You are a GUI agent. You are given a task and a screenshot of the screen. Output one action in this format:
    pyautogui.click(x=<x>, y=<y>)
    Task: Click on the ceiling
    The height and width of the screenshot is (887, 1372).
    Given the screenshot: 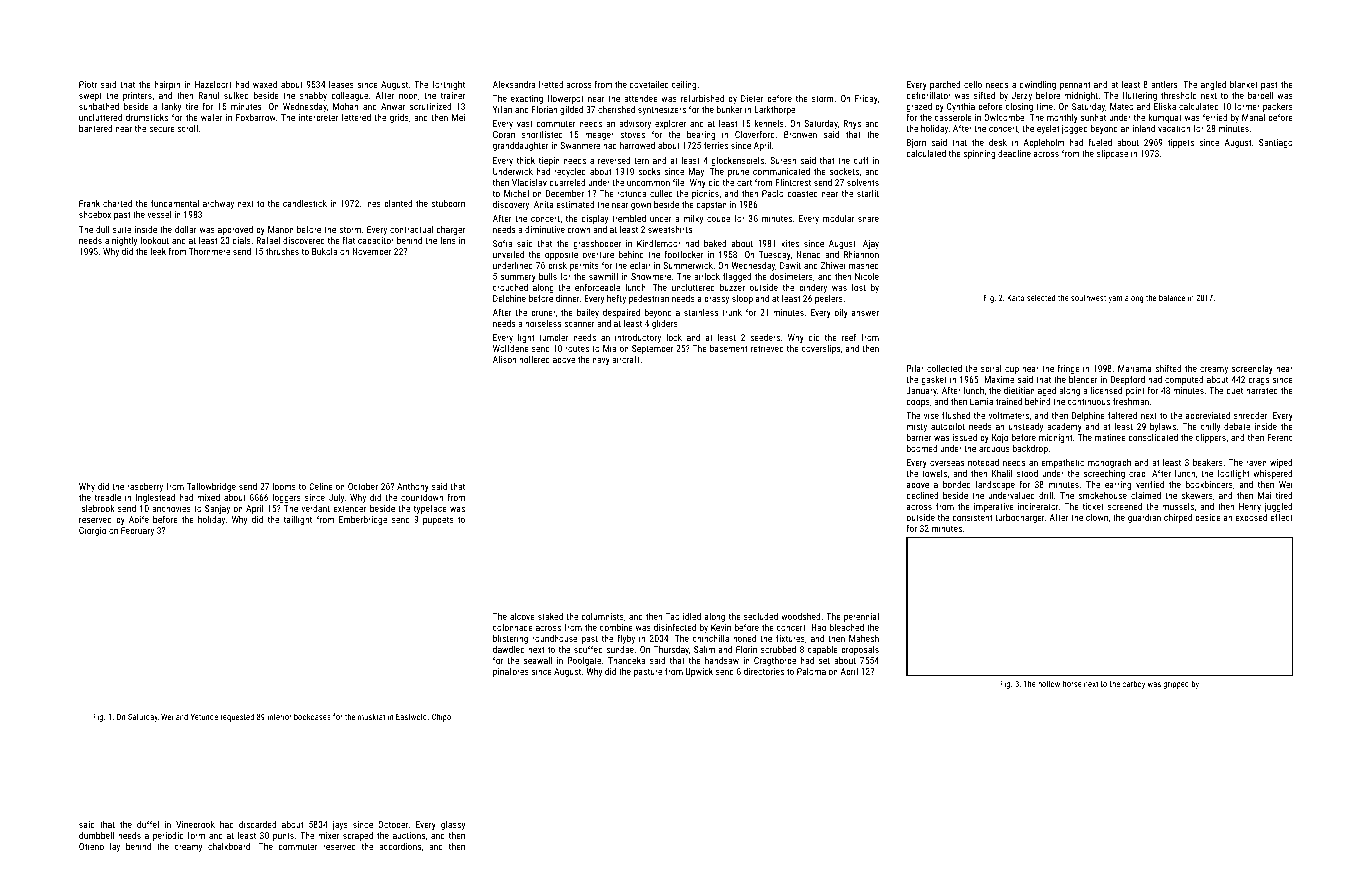 What is the action you would take?
    pyautogui.click(x=684, y=85)
